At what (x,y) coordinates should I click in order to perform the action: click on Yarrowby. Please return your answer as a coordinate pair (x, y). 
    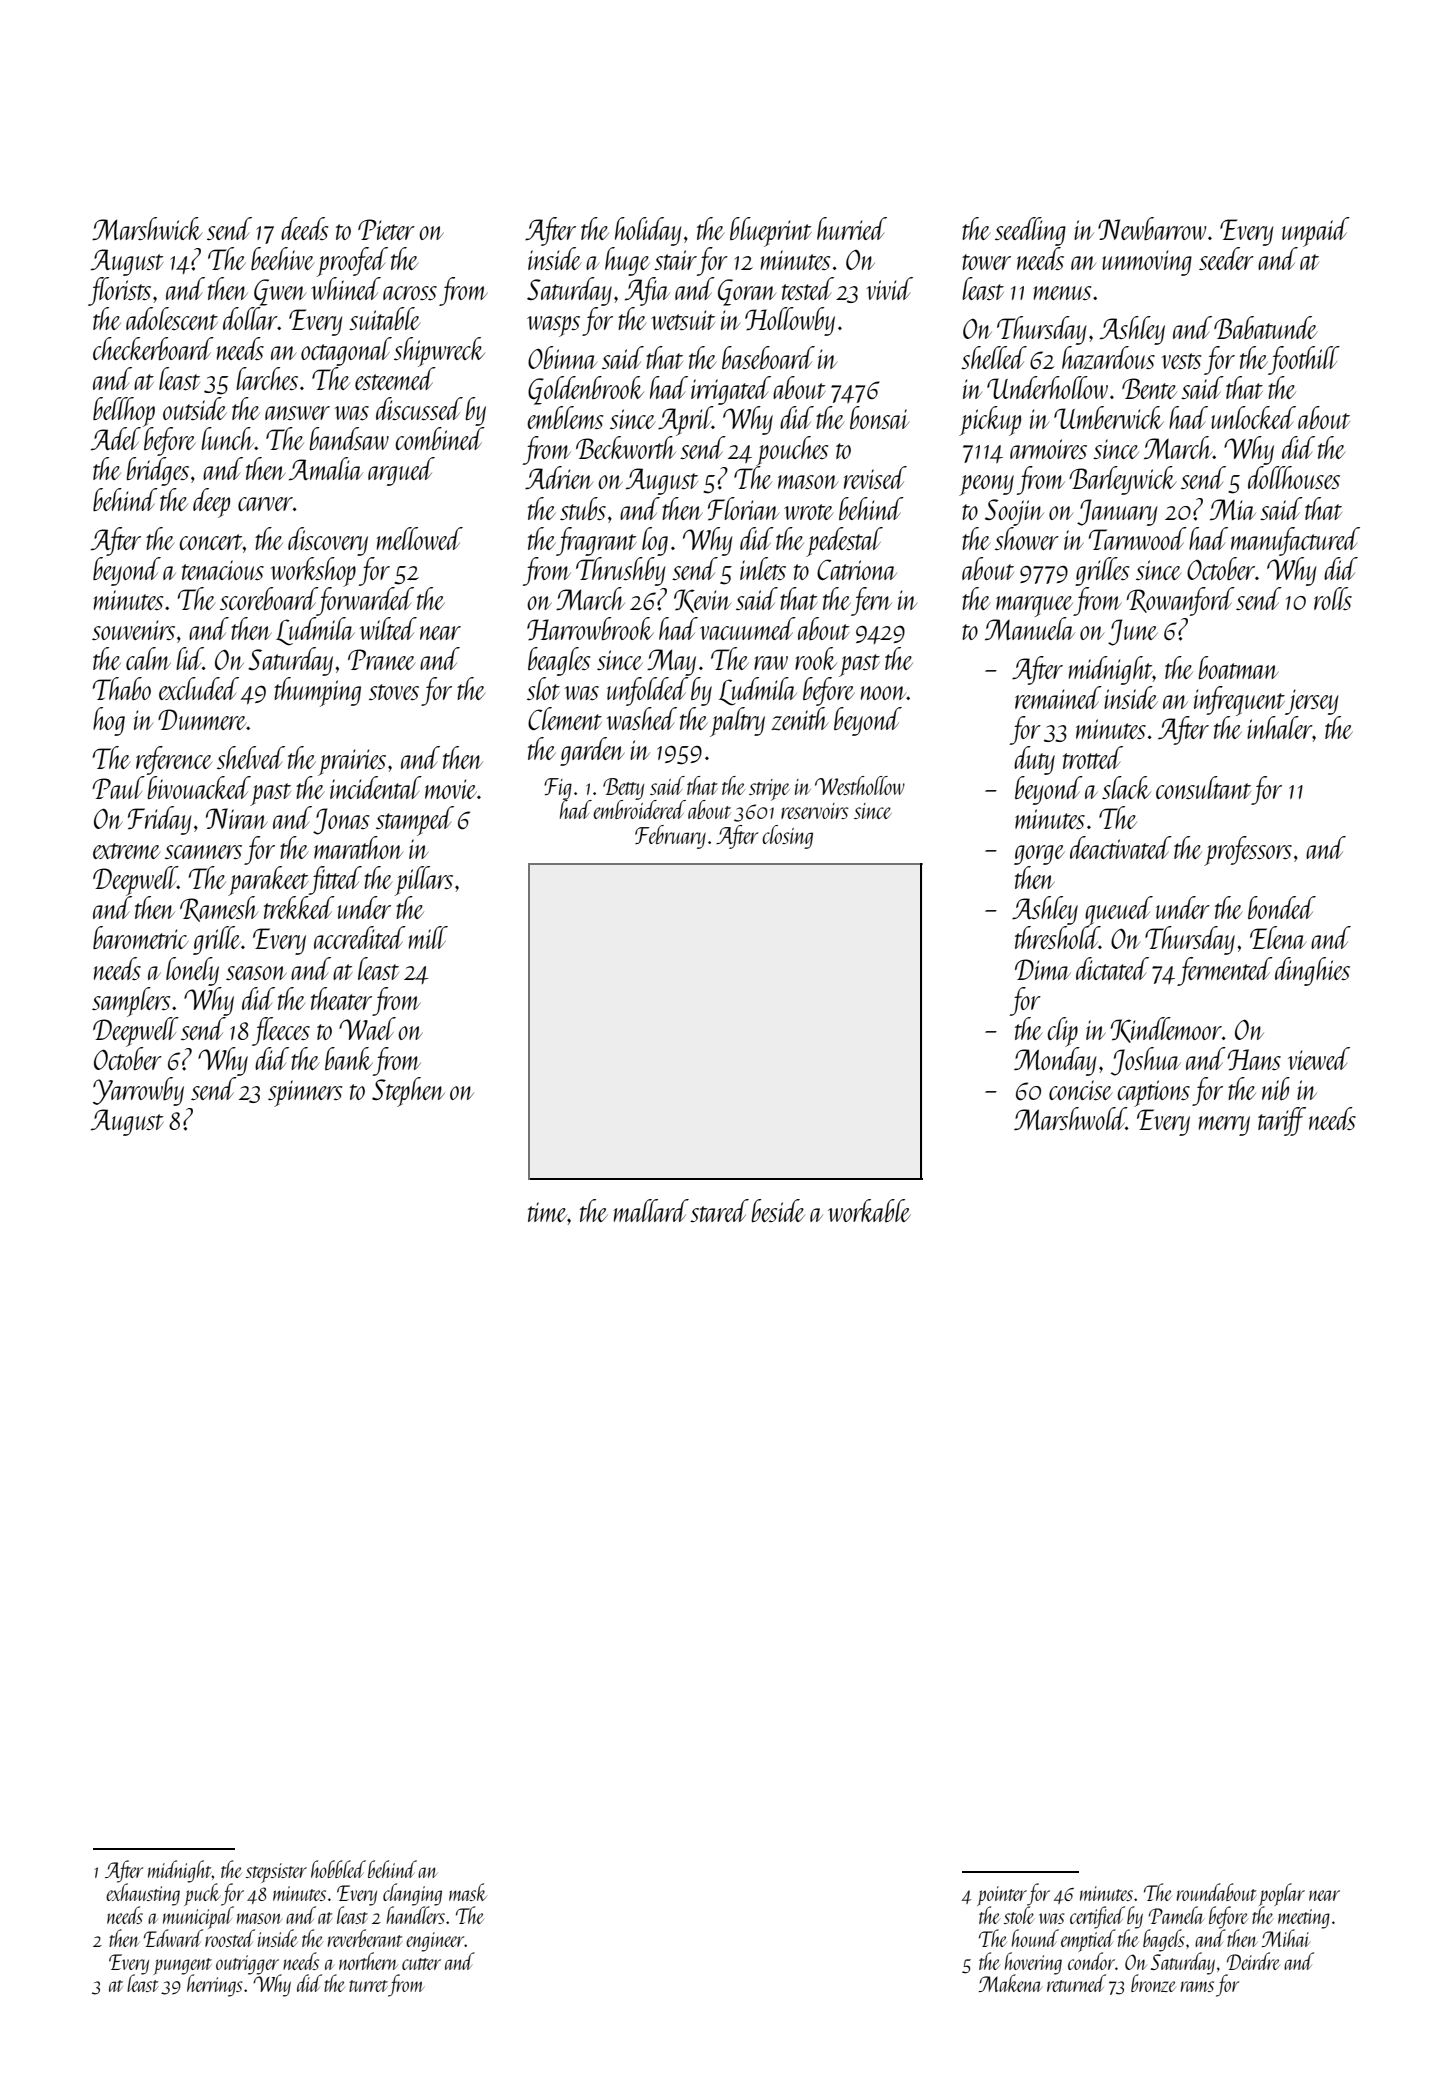
    Looking at the image, I should click on (138, 1091).
